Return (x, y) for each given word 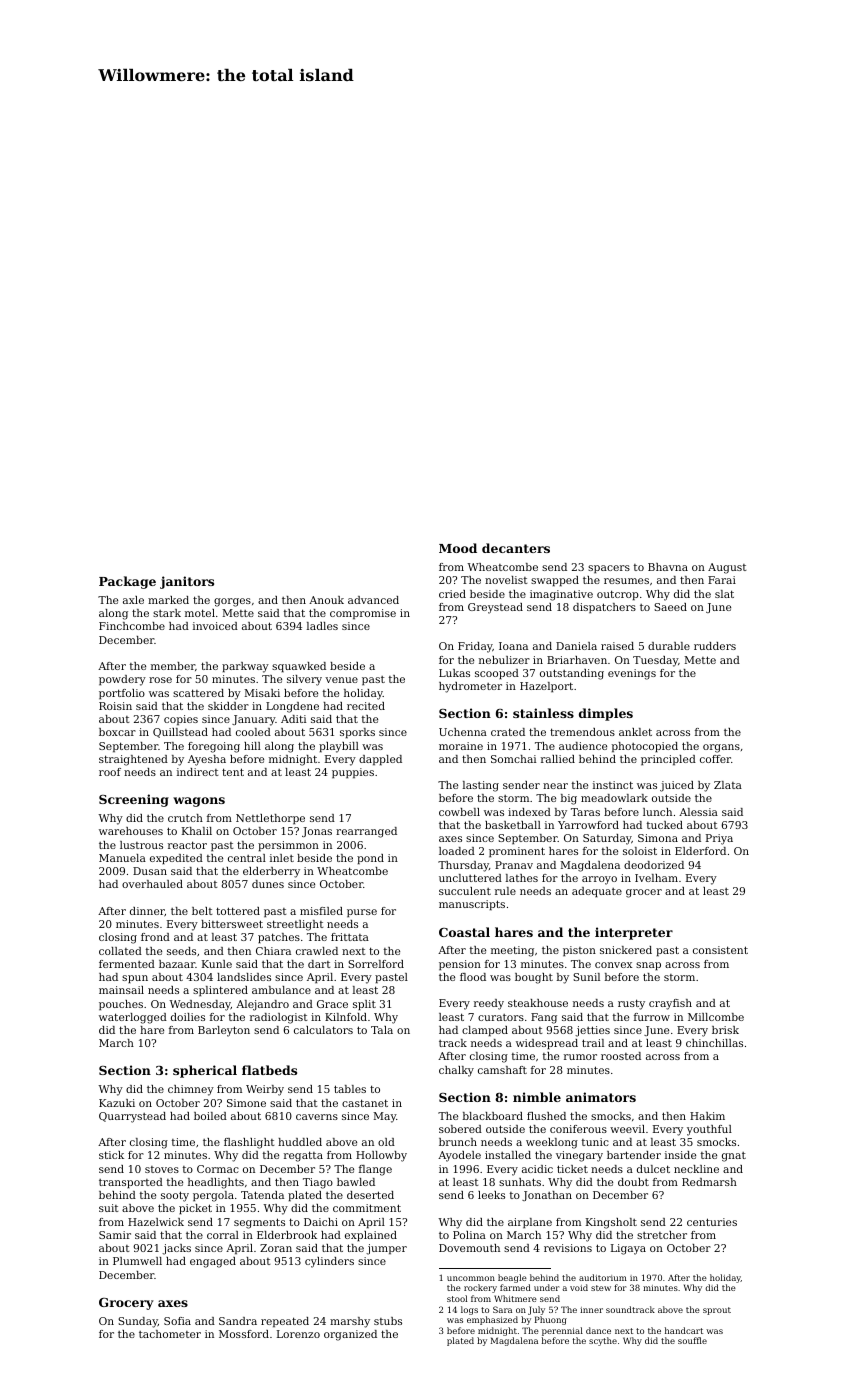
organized (350, 1335)
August (727, 568)
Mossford (244, 1334)
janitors (187, 582)
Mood (458, 548)
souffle (692, 1340)
